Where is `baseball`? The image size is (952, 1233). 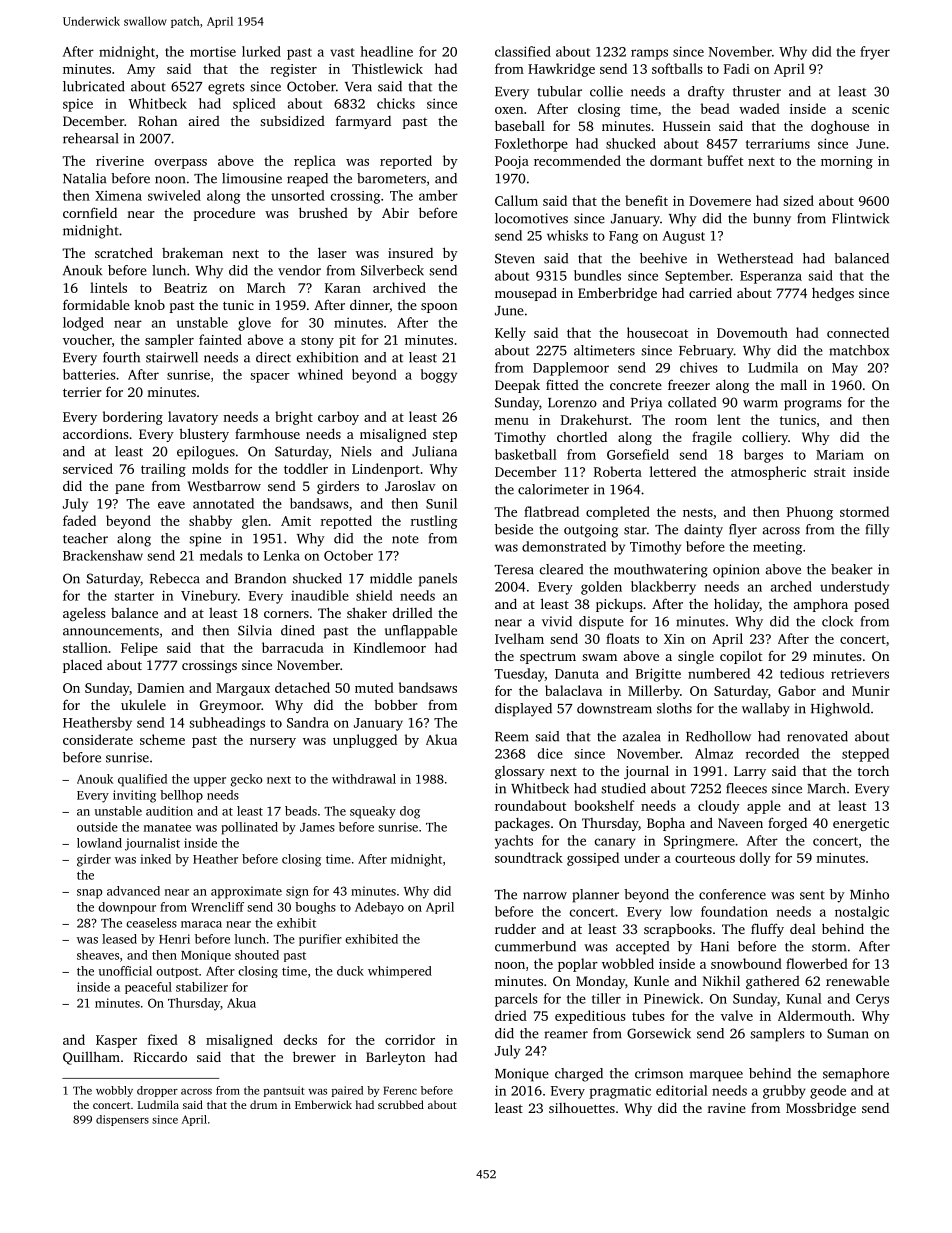 baseball is located at coordinates (520, 125).
